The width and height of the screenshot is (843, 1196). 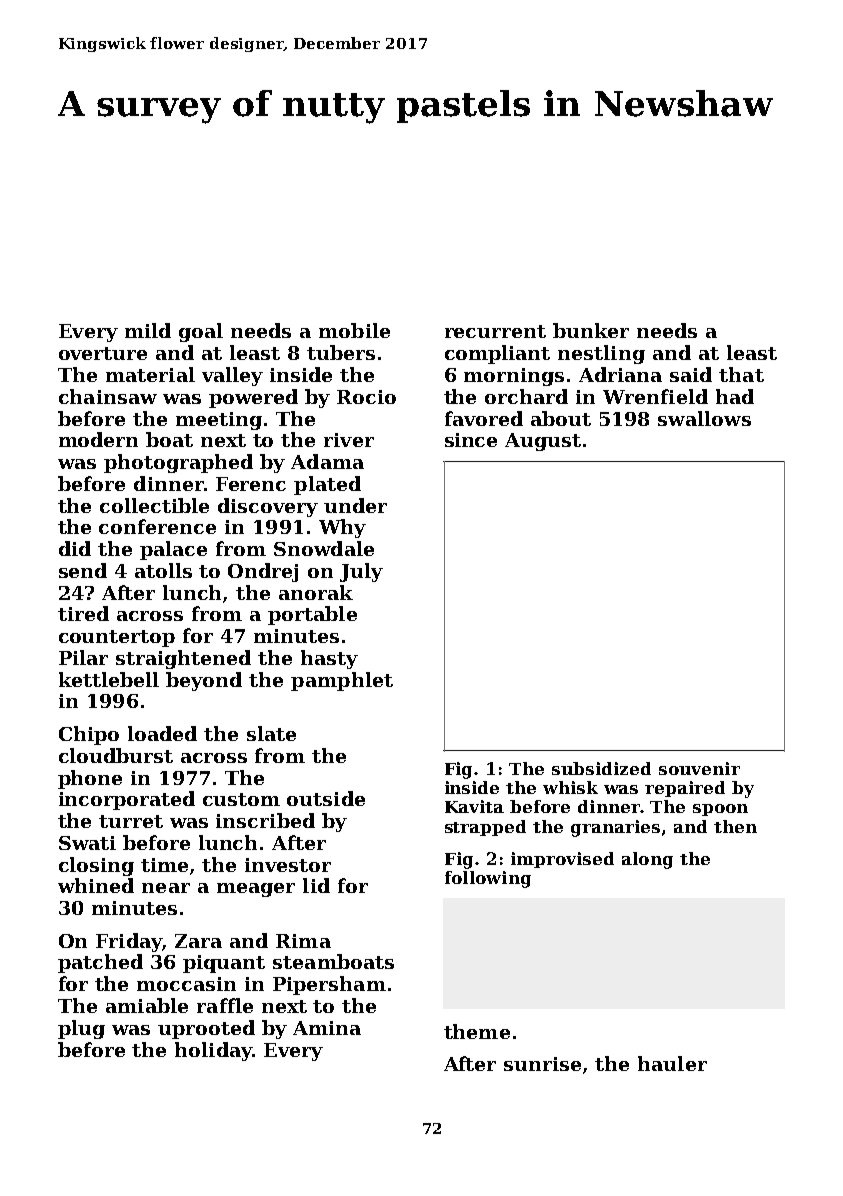 I want to click on patched, so click(x=100, y=963).
